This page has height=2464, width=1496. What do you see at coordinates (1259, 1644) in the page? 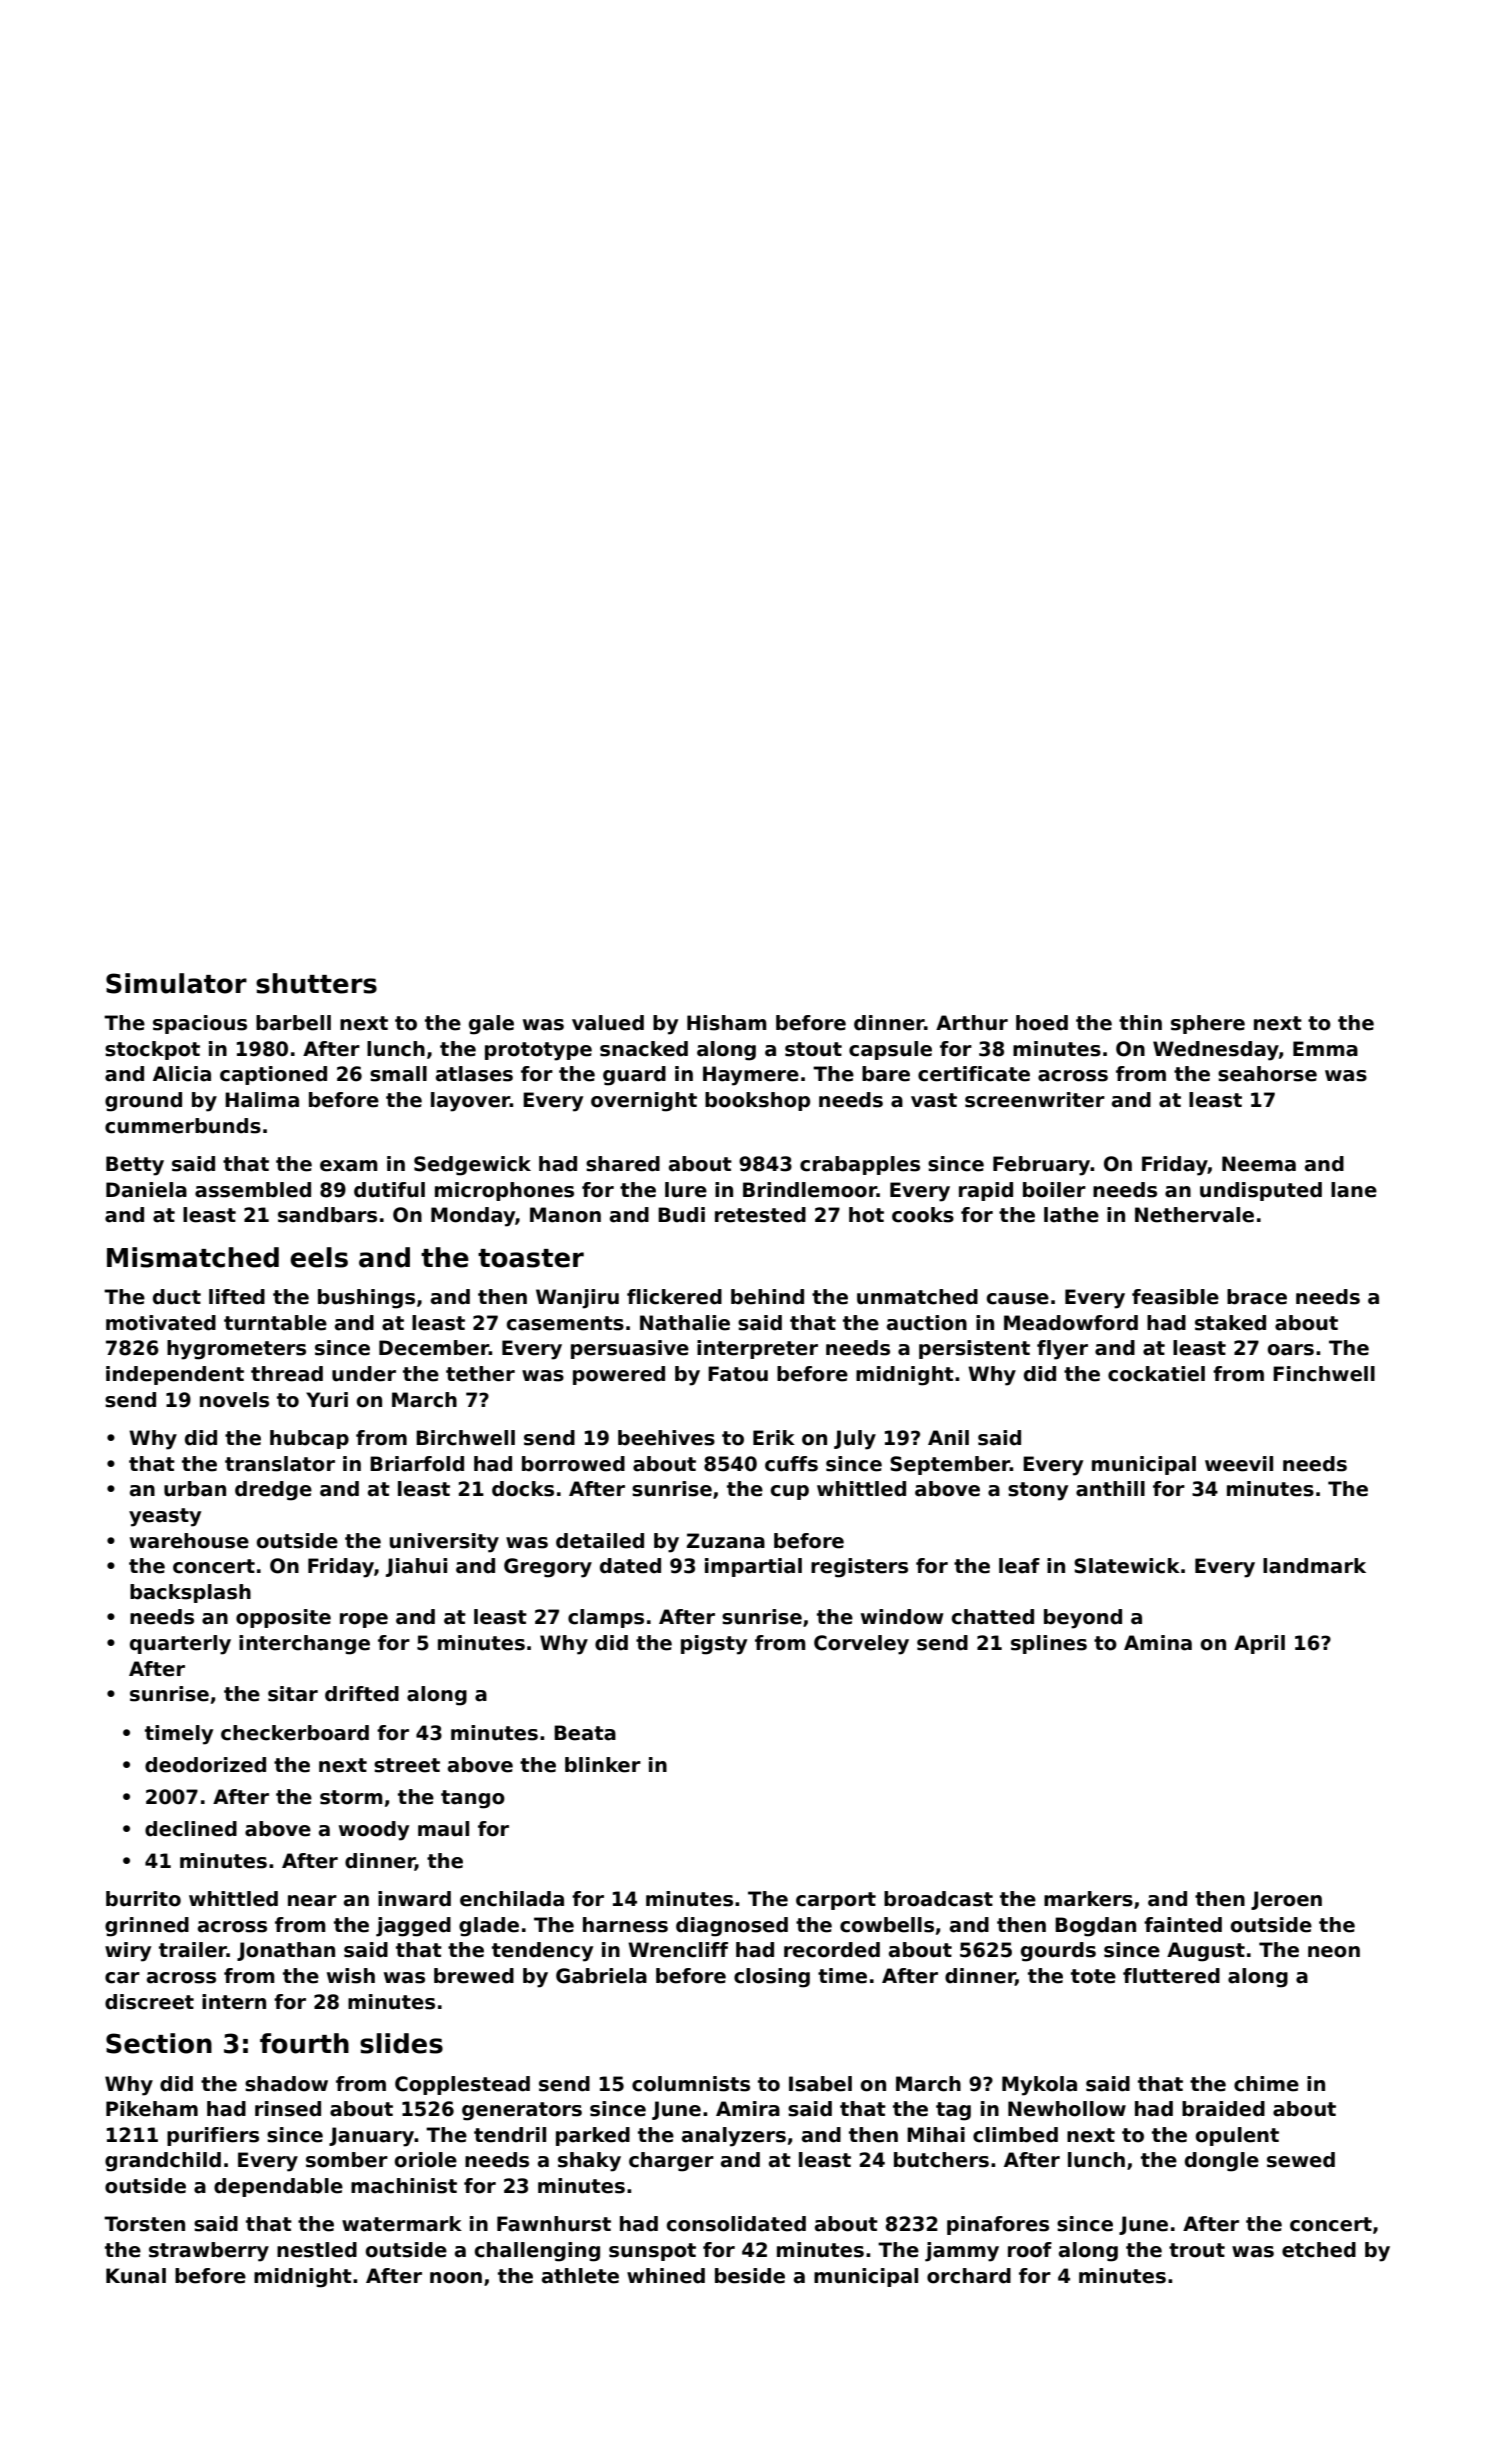
I see `April` at bounding box center [1259, 1644].
